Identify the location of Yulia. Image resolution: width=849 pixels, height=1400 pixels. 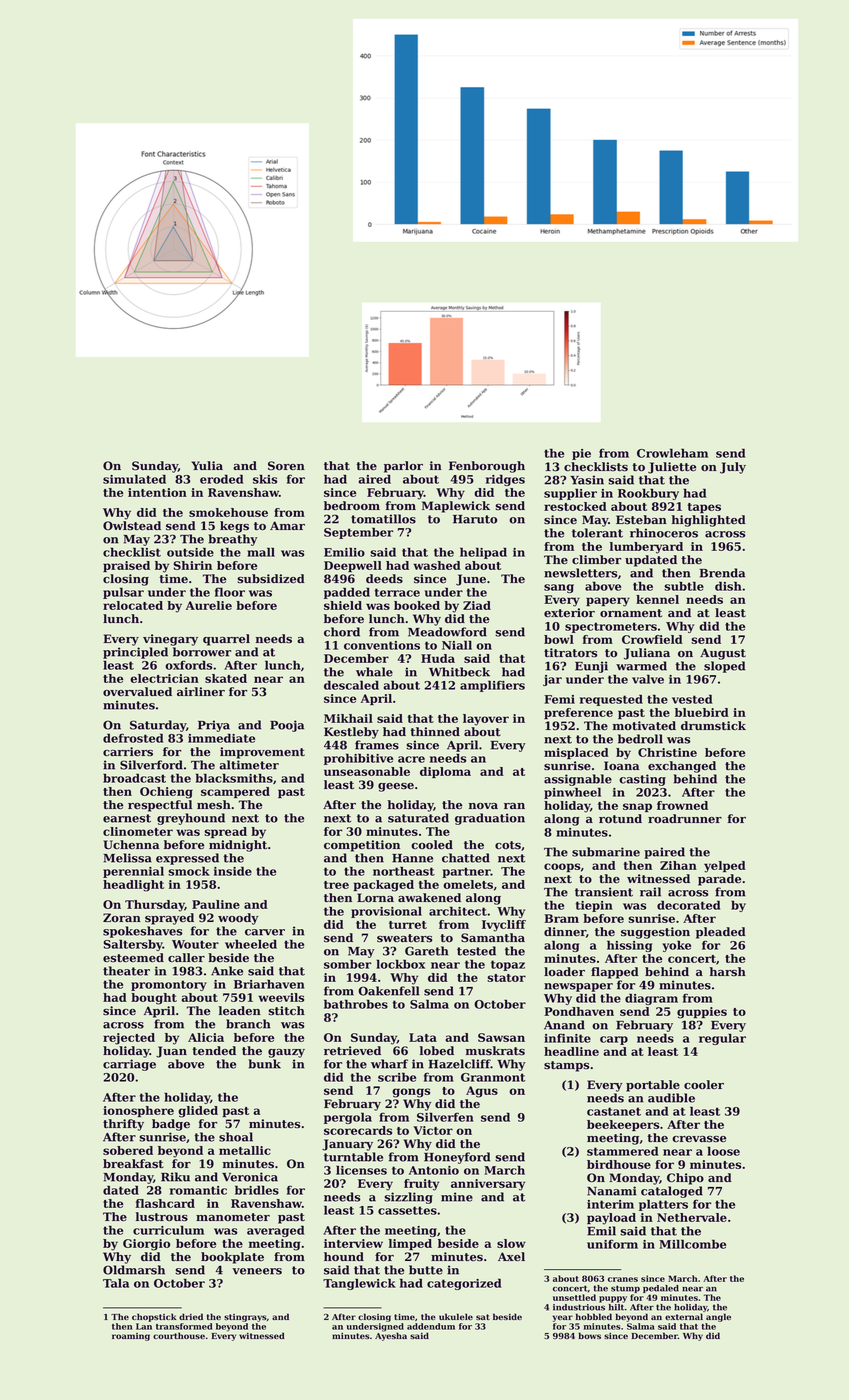
(207, 465).
